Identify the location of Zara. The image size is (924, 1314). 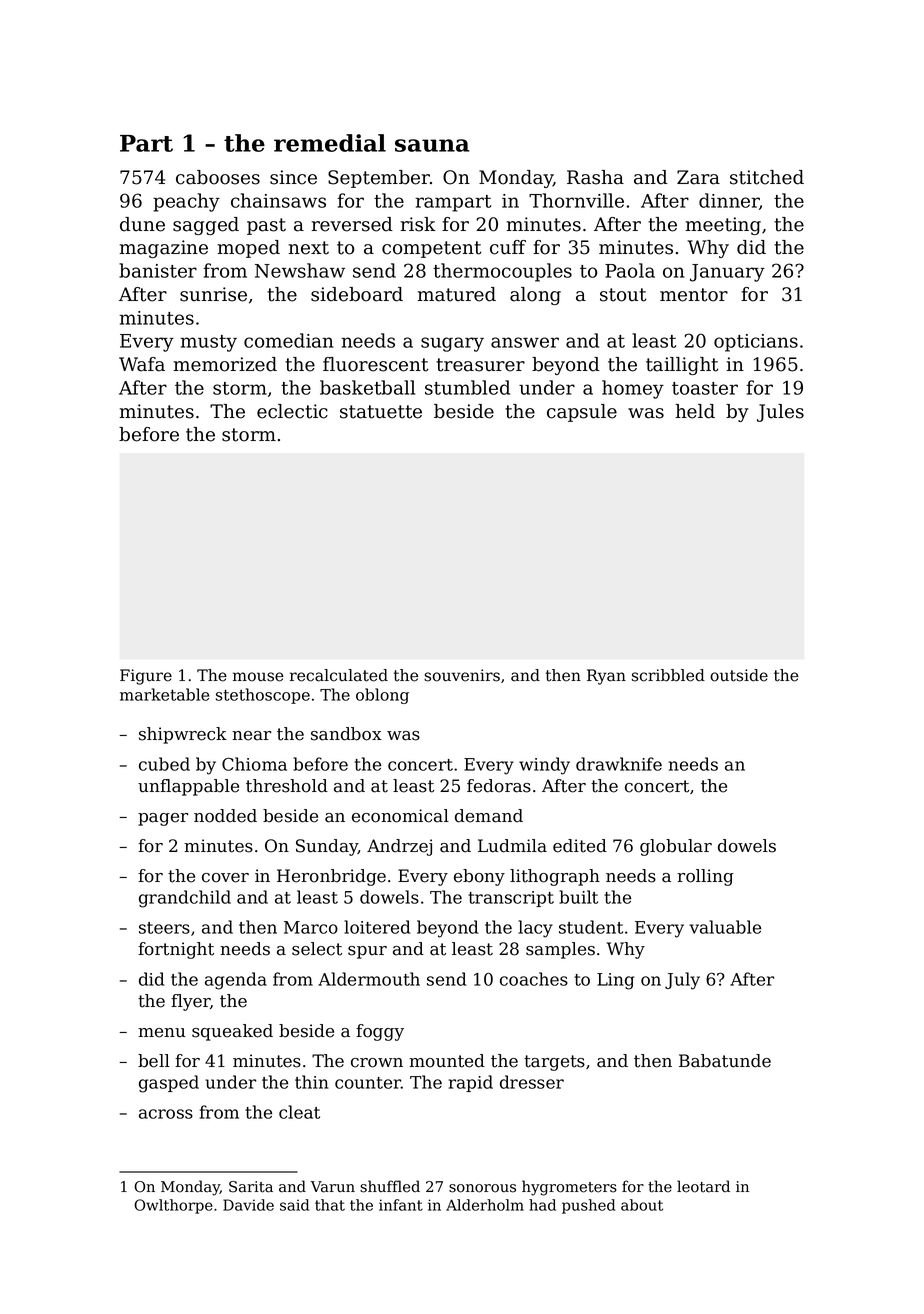
(698, 177).
